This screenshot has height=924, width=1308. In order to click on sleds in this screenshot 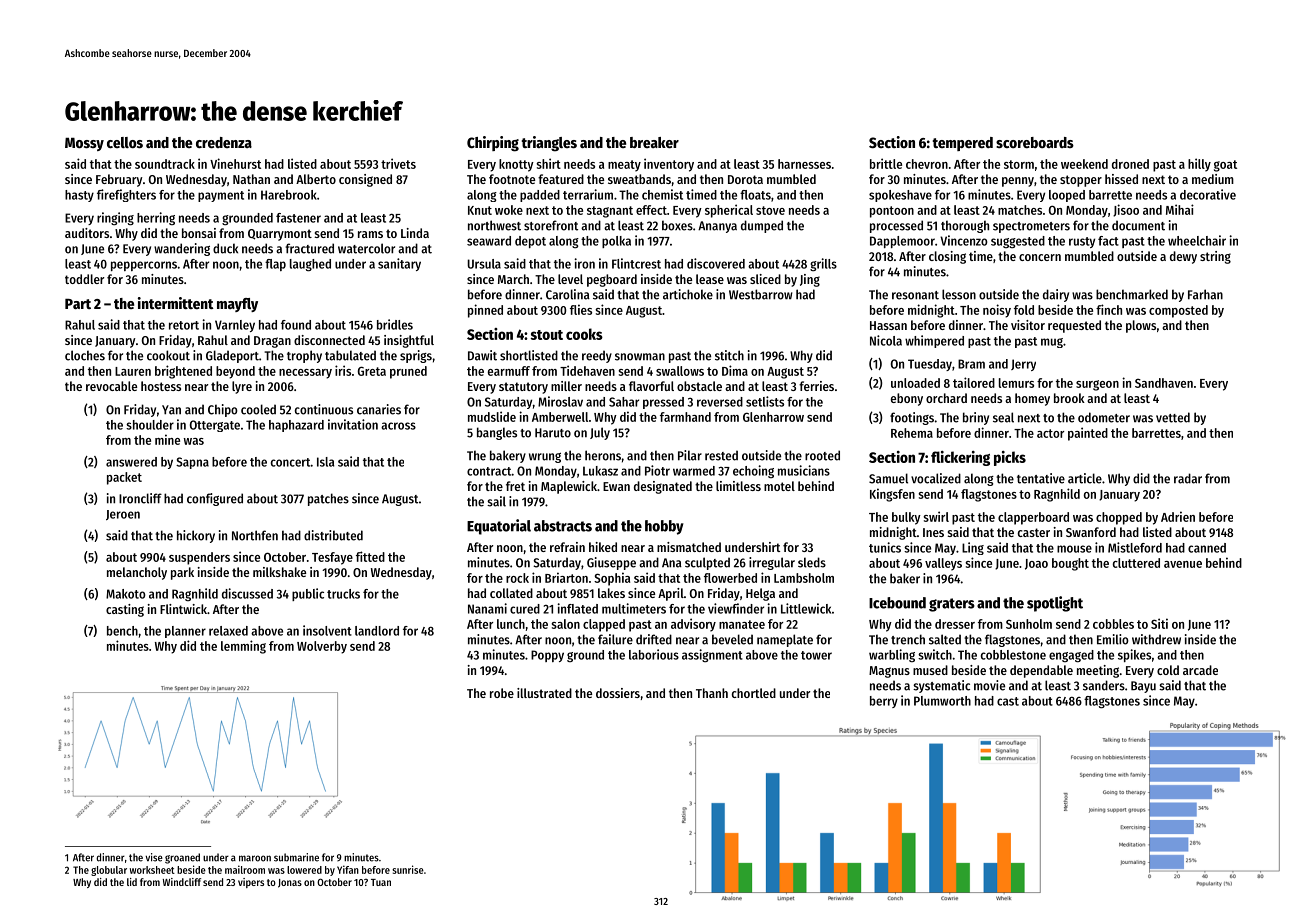, I will do `click(812, 562)`.
